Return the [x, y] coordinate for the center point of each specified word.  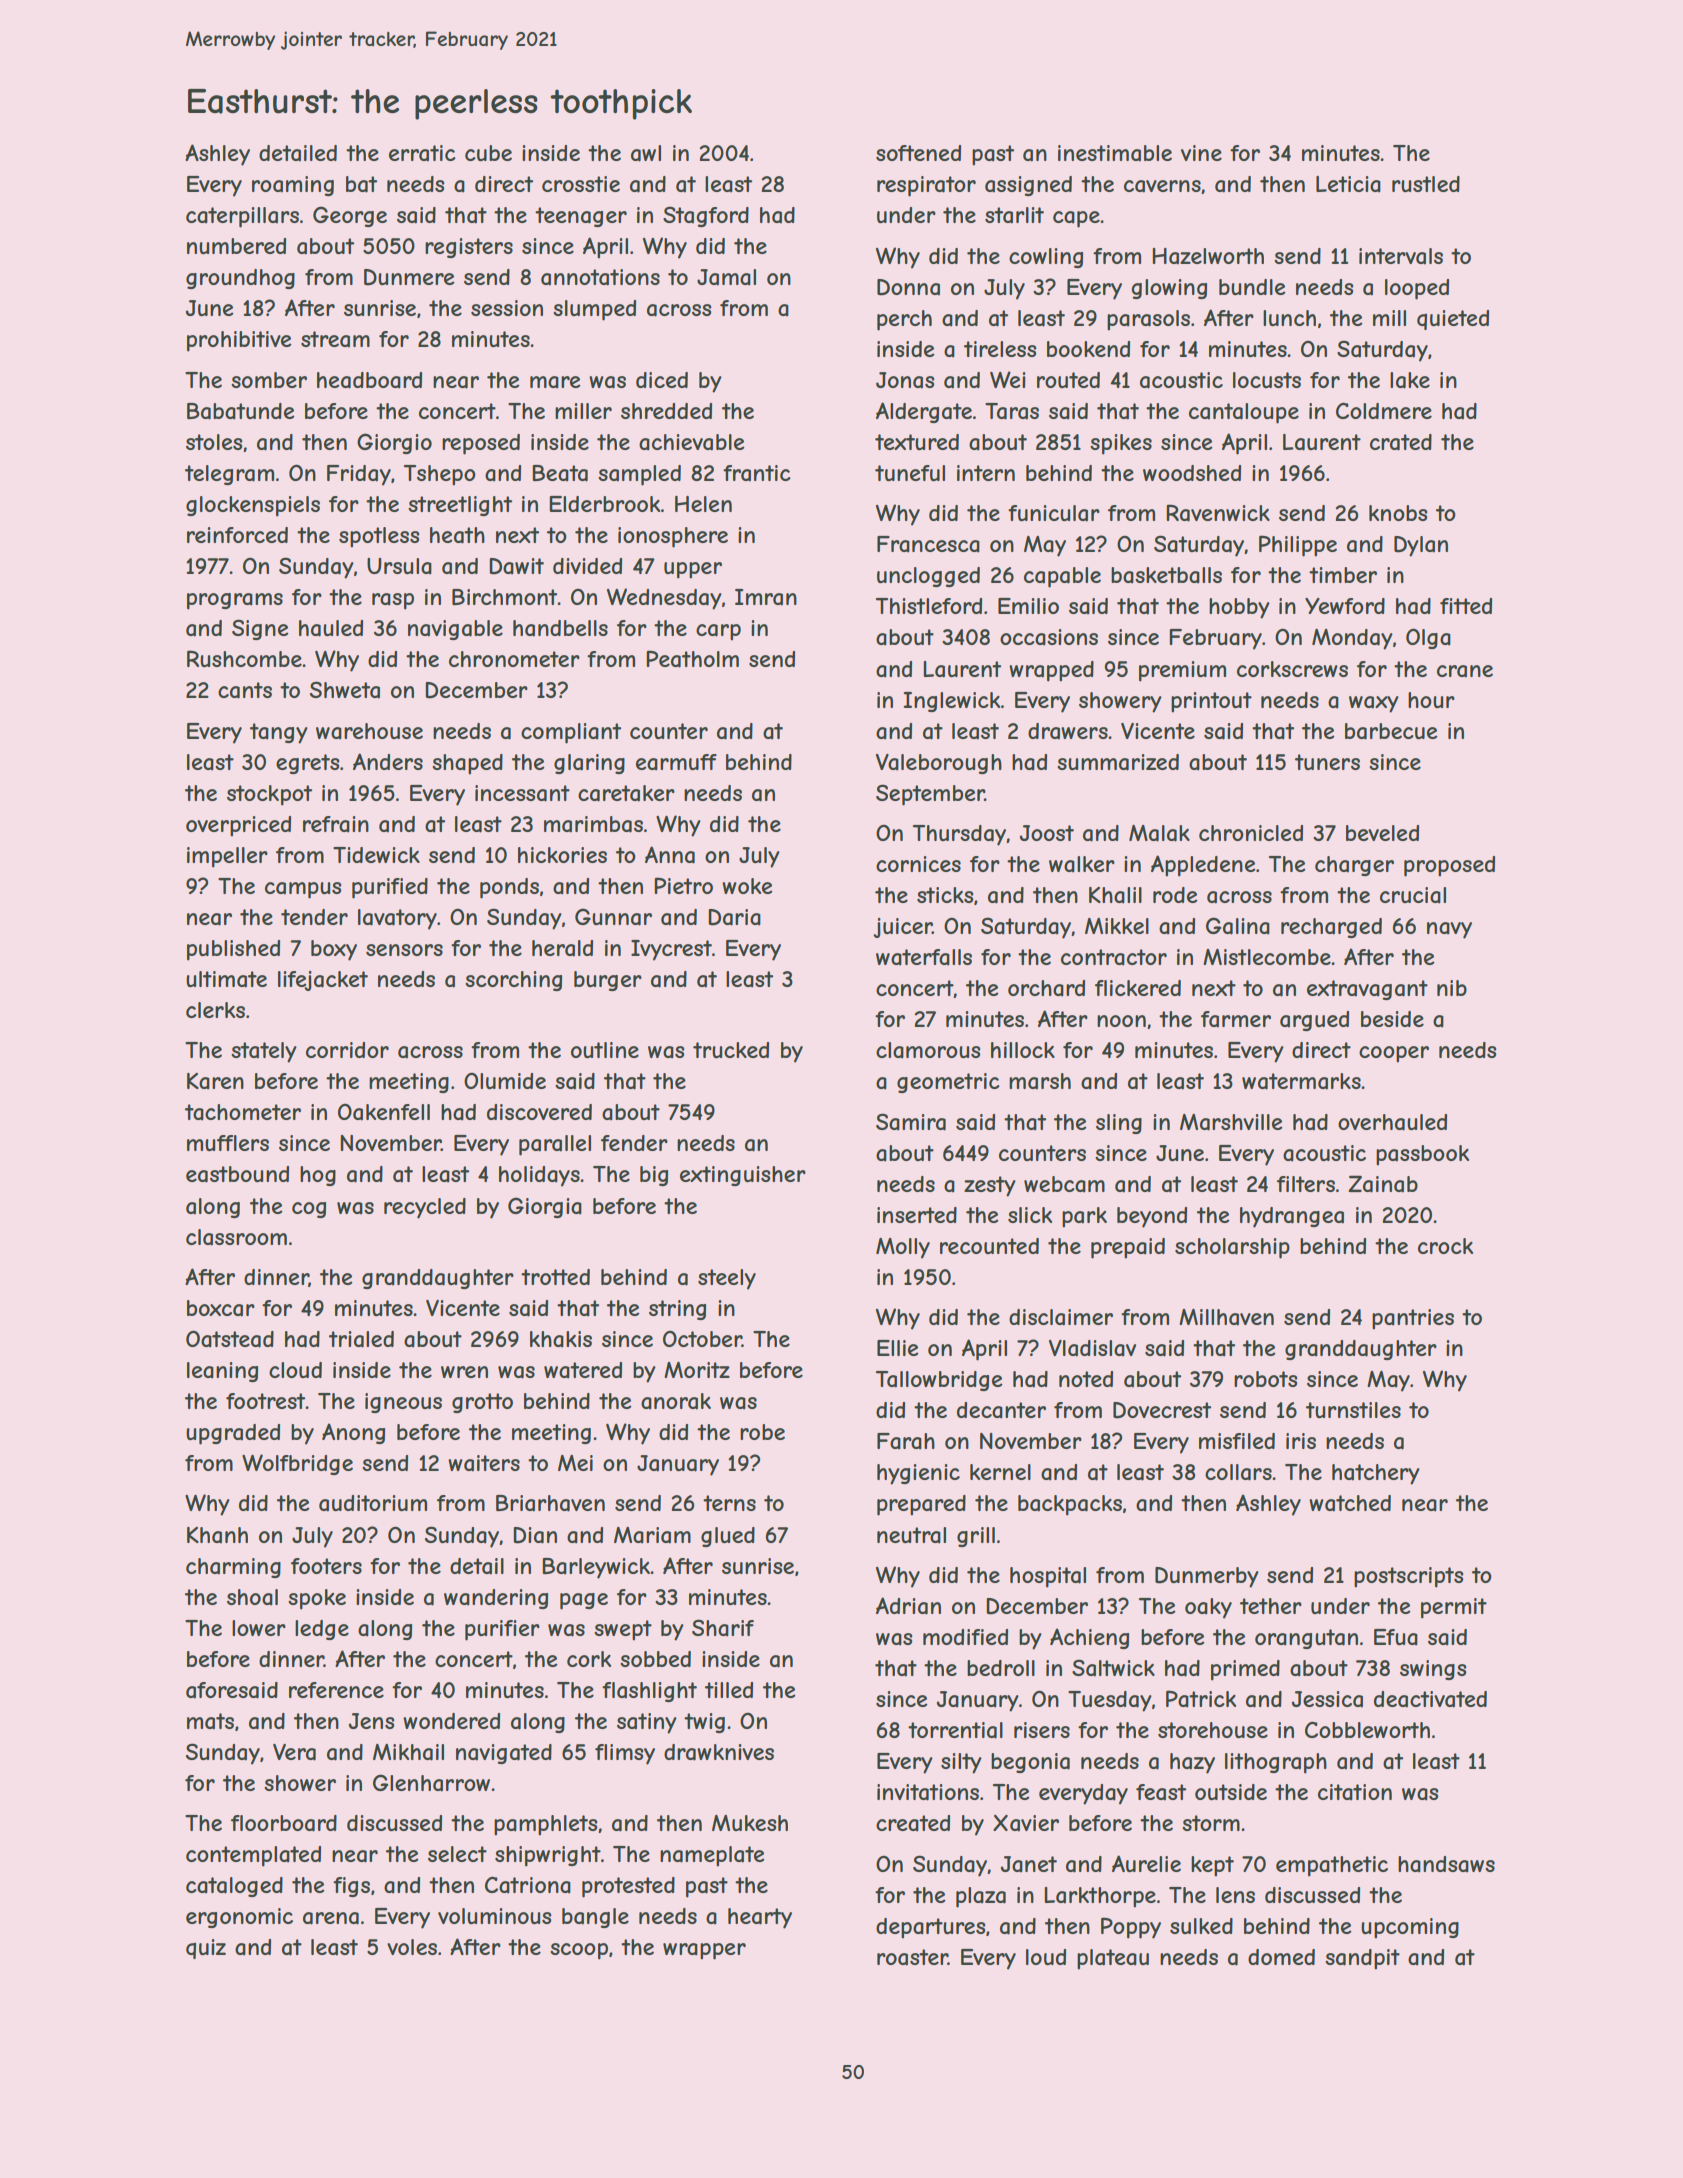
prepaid [1128, 1248]
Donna [908, 287]
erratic [422, 153]
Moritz [697, 1370]
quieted [1453, 320]
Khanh [217, 1535]
